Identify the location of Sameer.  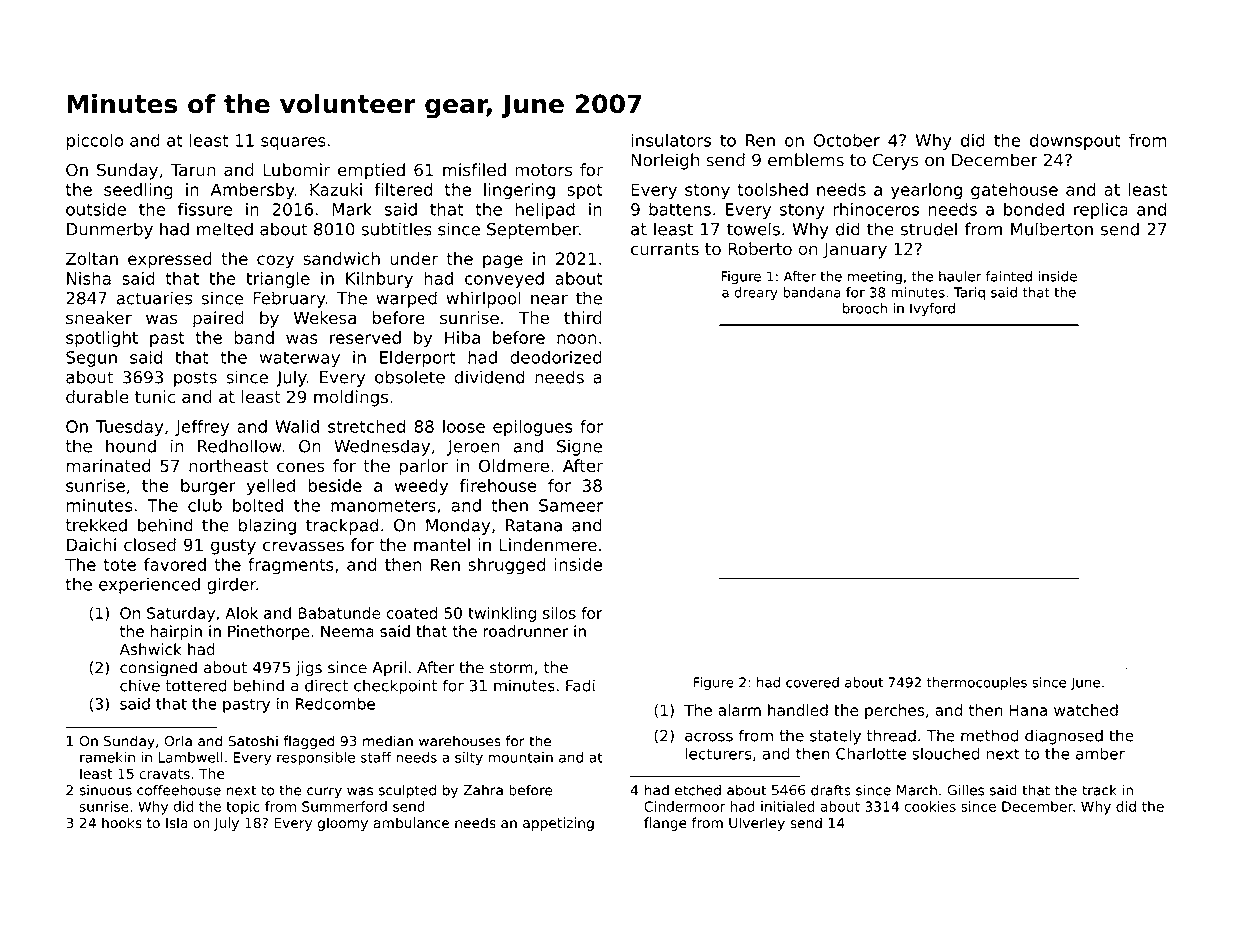
(571, 505).
